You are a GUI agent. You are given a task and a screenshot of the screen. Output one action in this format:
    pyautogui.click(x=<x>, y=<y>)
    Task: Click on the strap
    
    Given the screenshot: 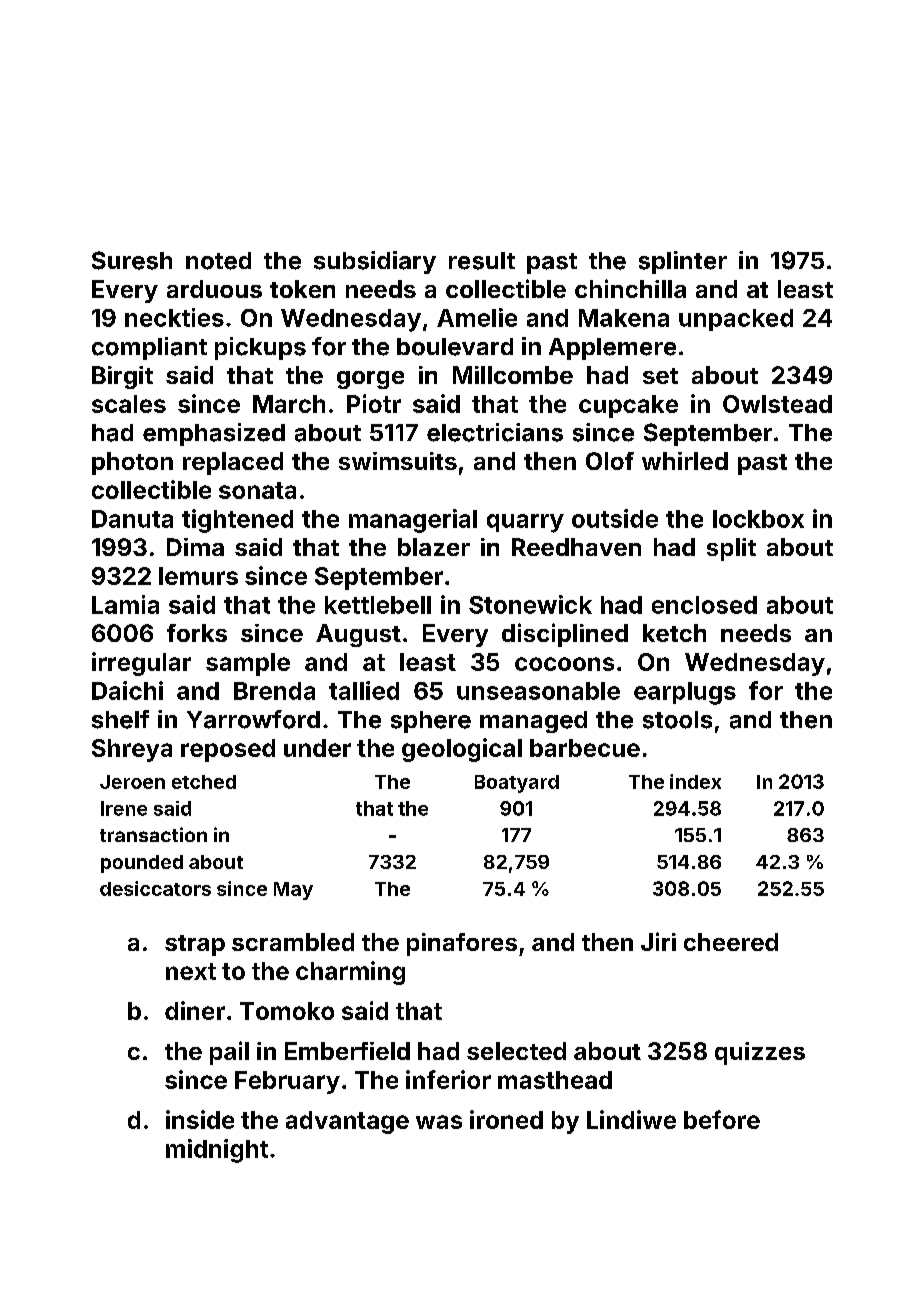 What is the action you would take?
    pyautogui.click(x=195, y=945)
